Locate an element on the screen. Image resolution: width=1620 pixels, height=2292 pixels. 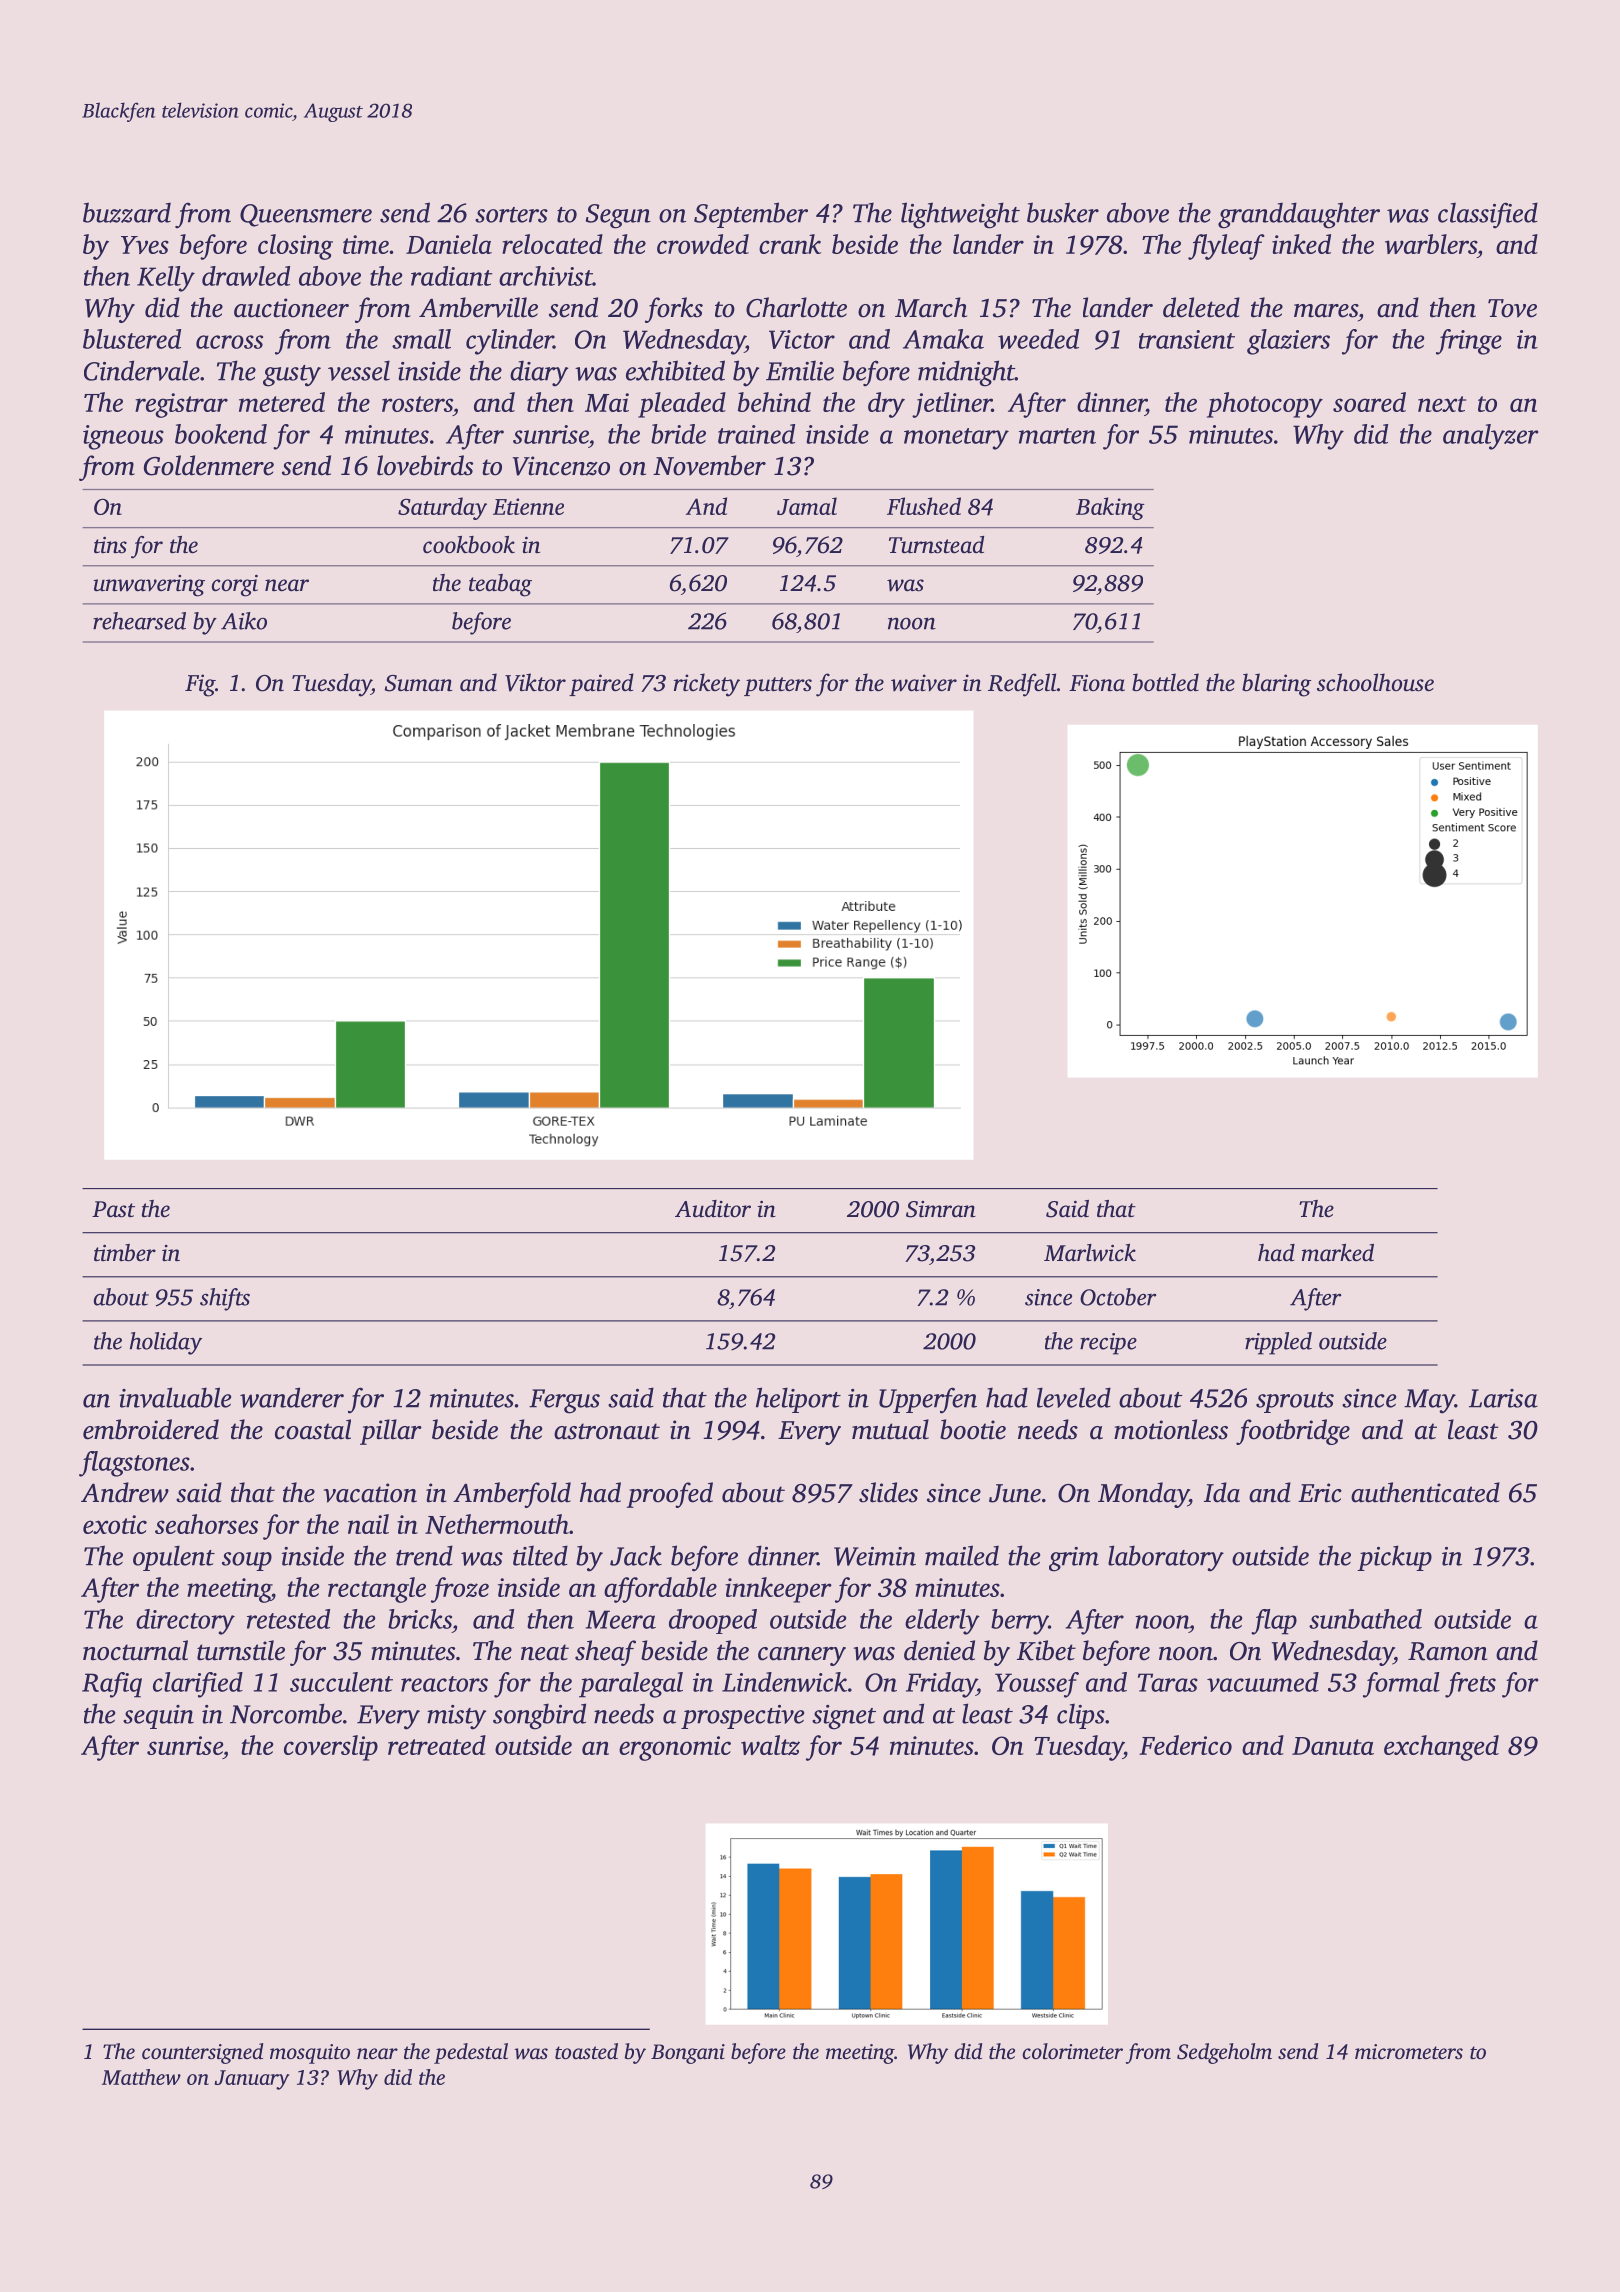
exchanged is located at coordinates (1441, 1748).
